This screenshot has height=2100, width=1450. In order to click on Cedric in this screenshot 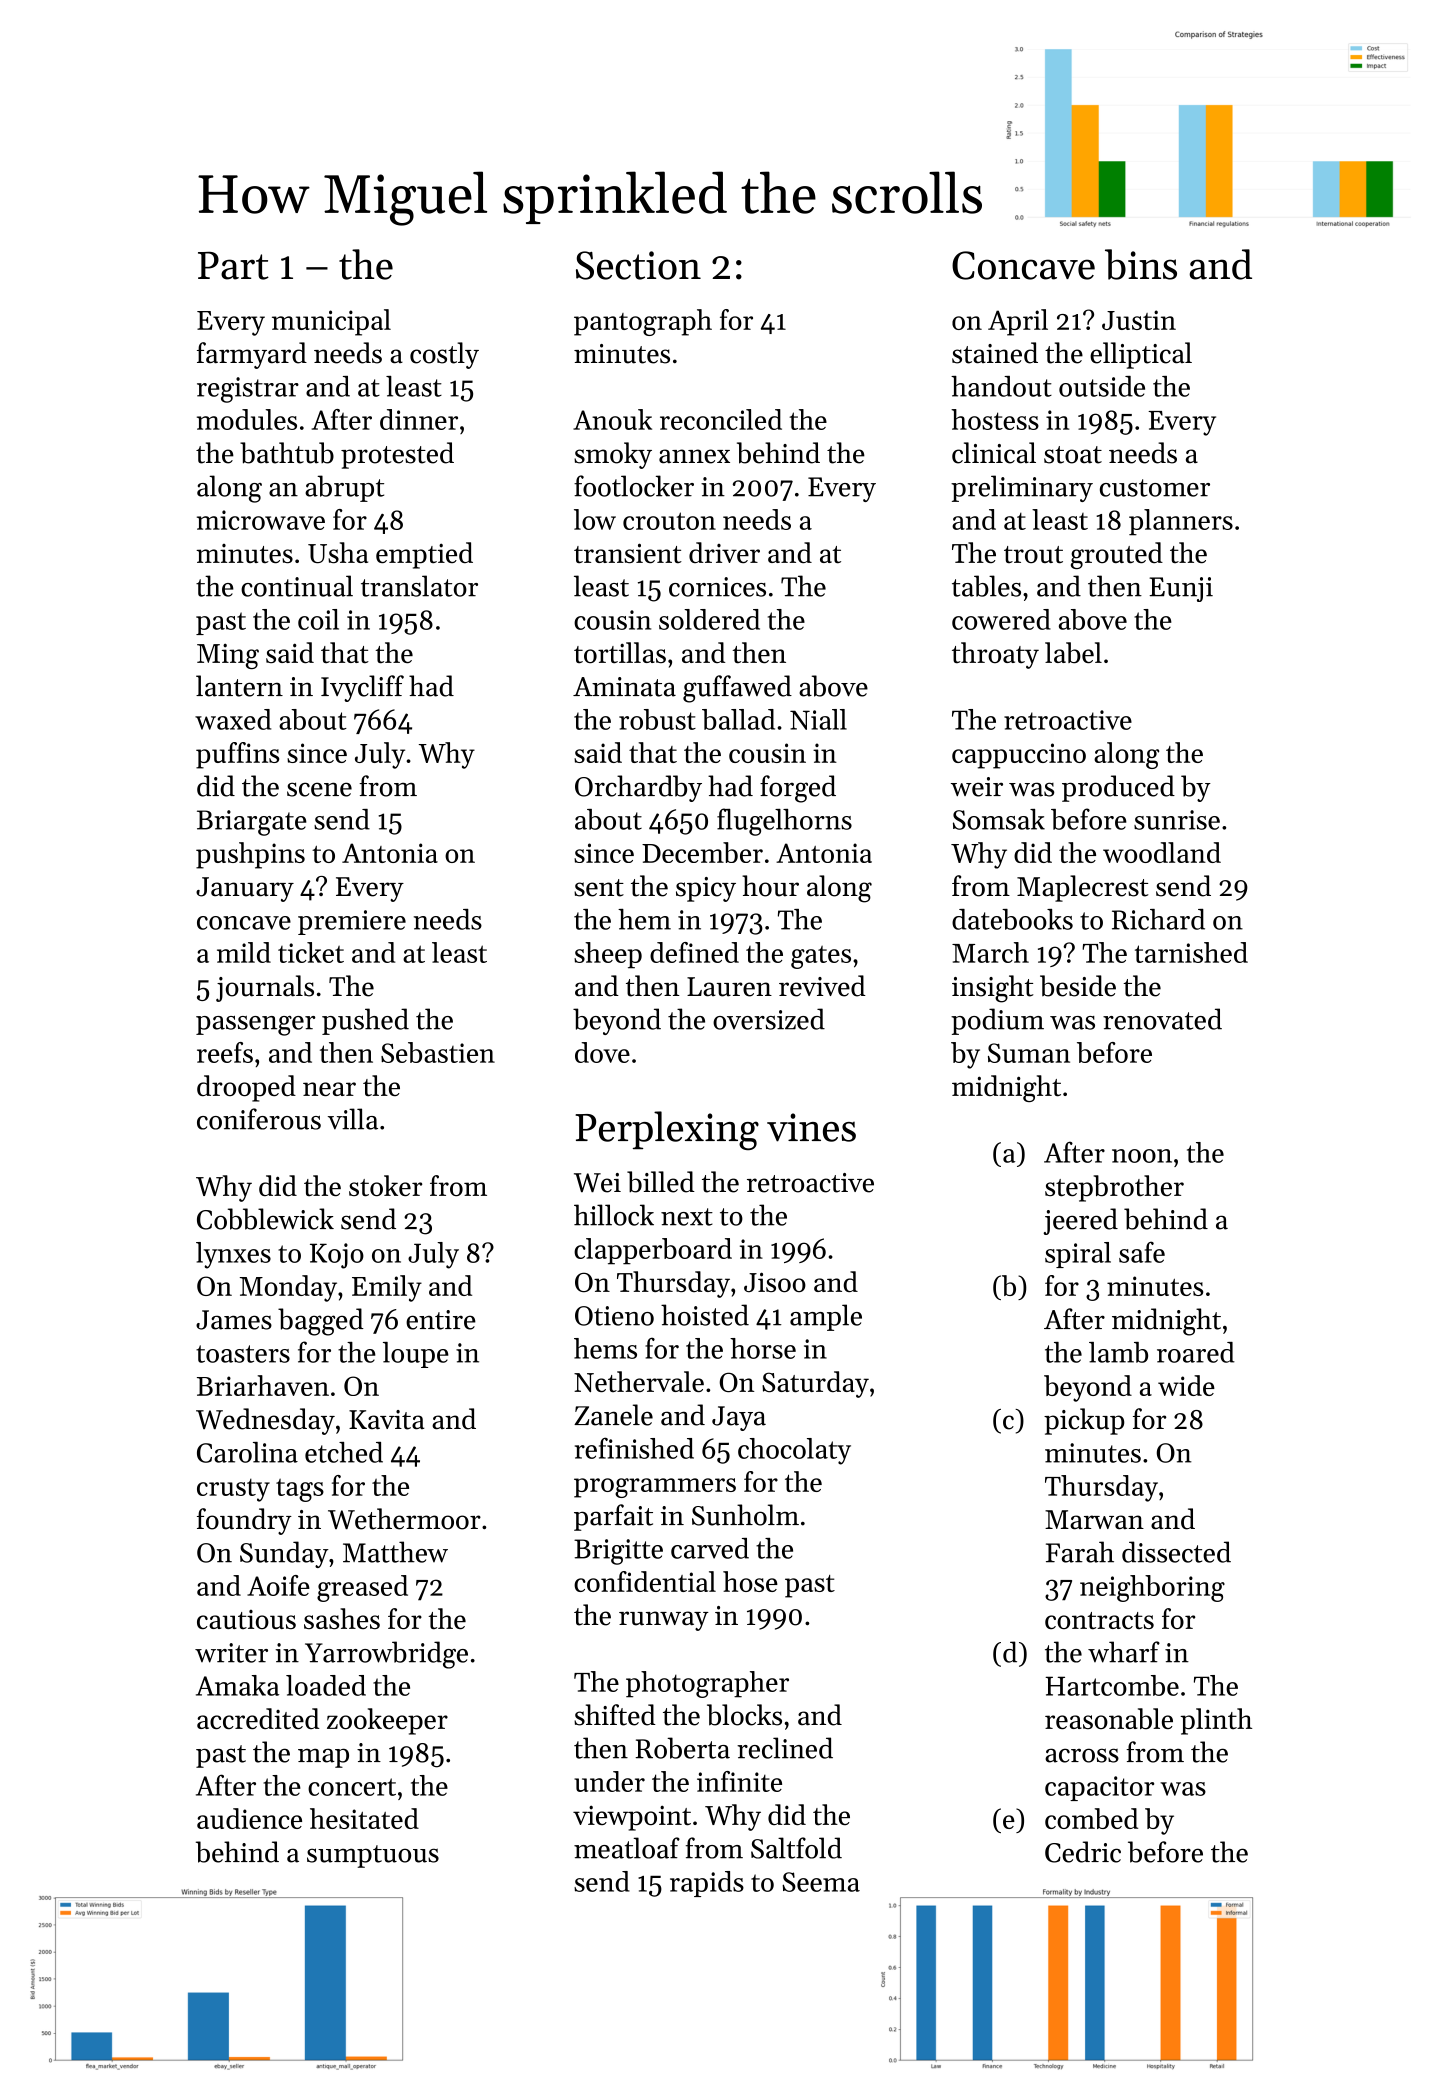, I will do `click(1083, 1852)`.
